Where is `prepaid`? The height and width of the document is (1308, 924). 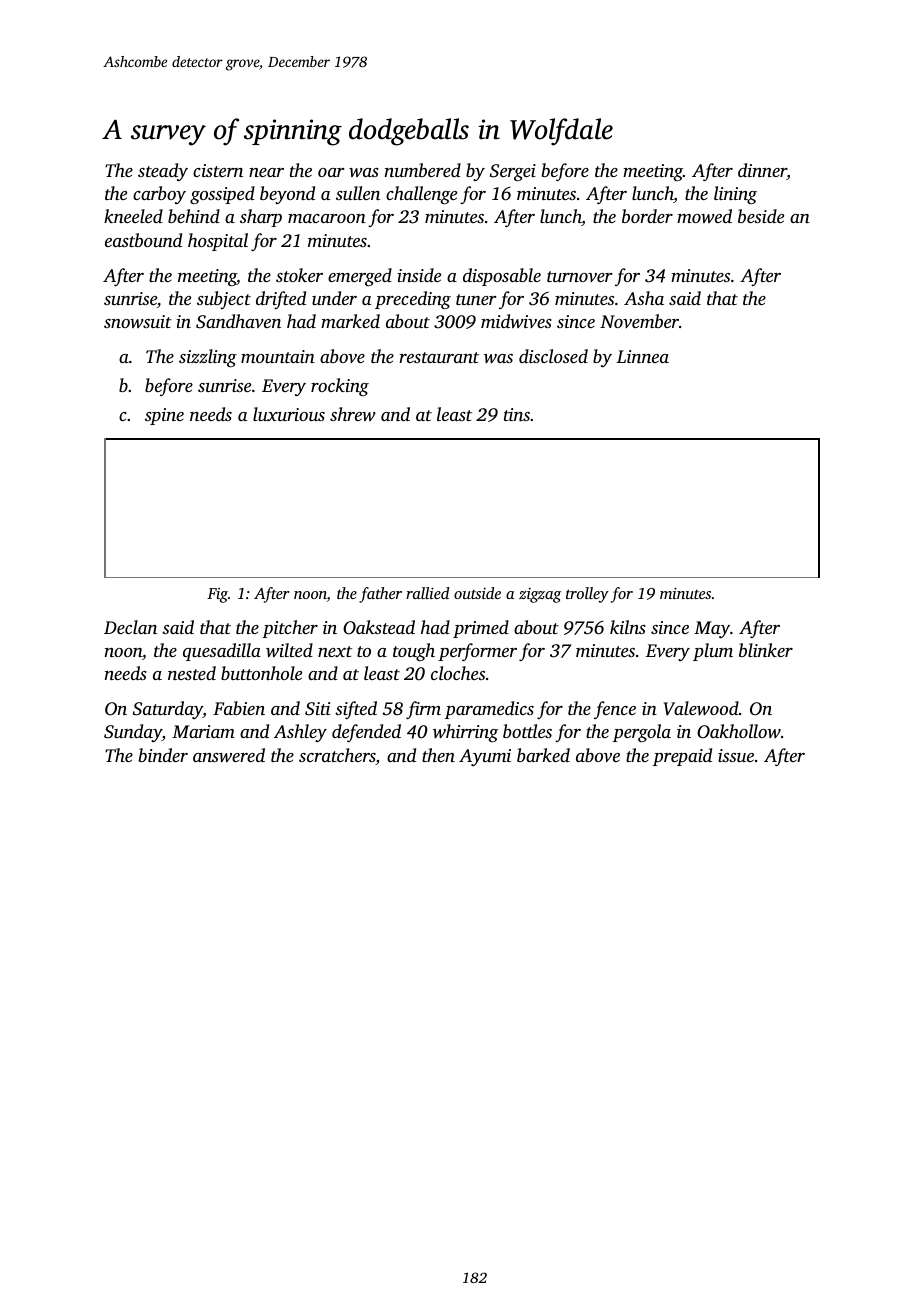 prepaid is located at coordinates (682, 757).
